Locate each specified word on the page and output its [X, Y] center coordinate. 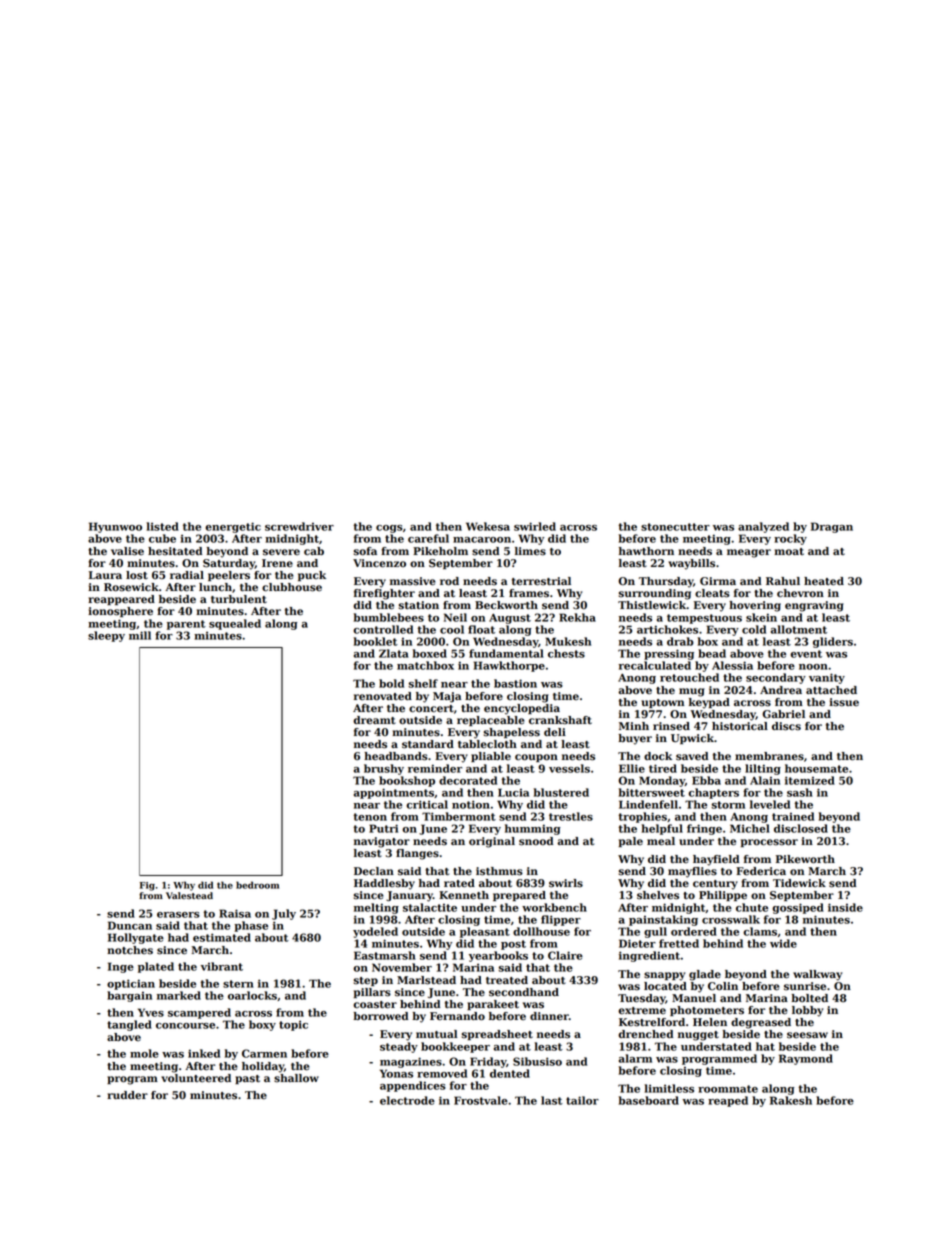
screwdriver [299, 526]
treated [507, 980]
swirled [535, 526]
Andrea [781, 690]
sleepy [106, 636]
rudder [127, 1095]
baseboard [649, 1100]
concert [431, 709]
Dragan [832, 527]
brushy [384, 769]
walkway [817, 975]
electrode [407, 1100]
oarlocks [252, 995]
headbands [396, 756]
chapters [713, 793]
